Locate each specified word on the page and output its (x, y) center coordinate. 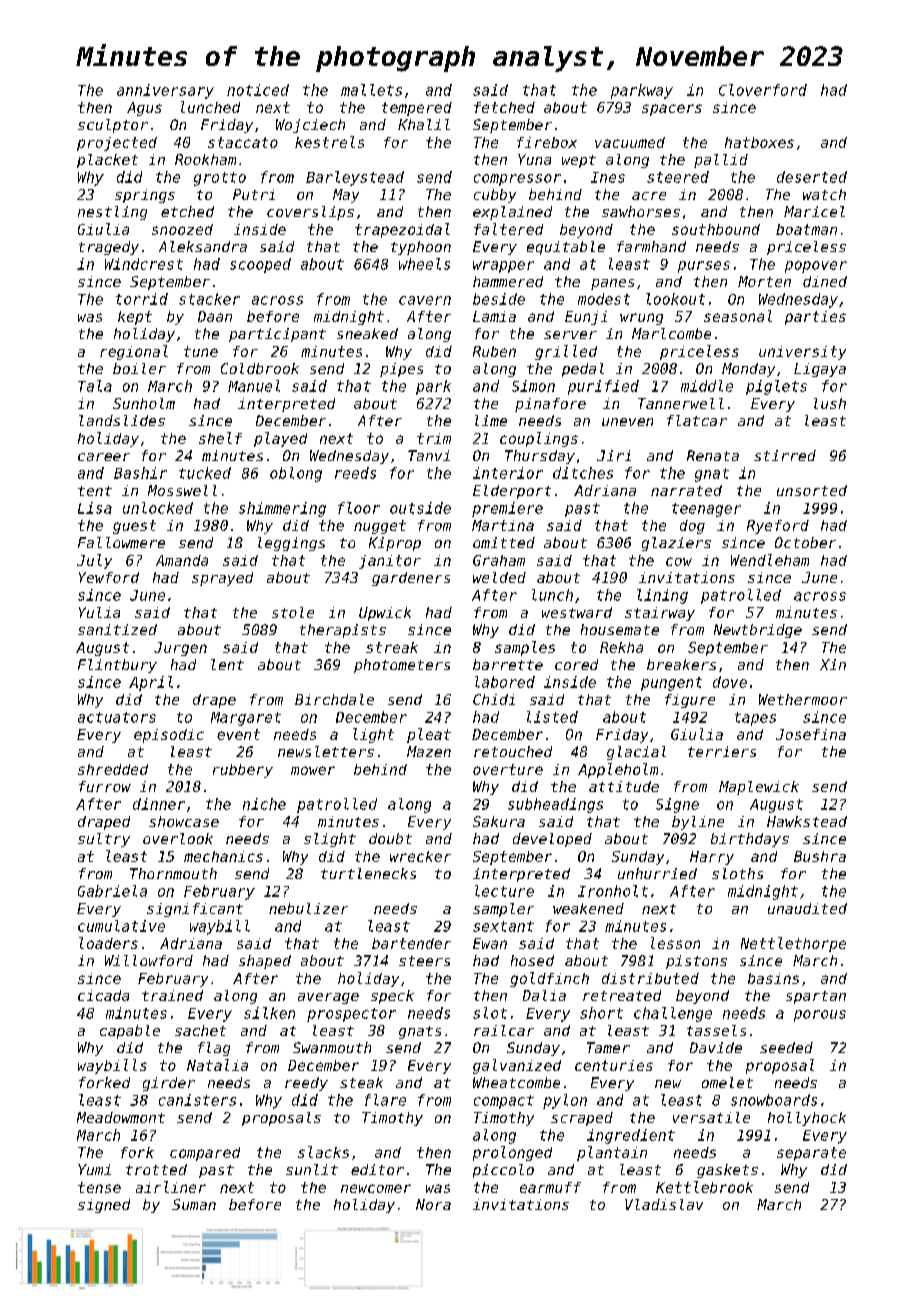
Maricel (814, 211)
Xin (833, 664)
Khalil (424, 124)
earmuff (550, 1187)
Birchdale (334, 699)
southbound (716, 229)
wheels (424, 264)
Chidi (494, 699)
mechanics (223, 856)
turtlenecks (368, 873)
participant (277, 335)
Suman (194, 1204)
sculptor (113, 126)
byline (698, 823)
